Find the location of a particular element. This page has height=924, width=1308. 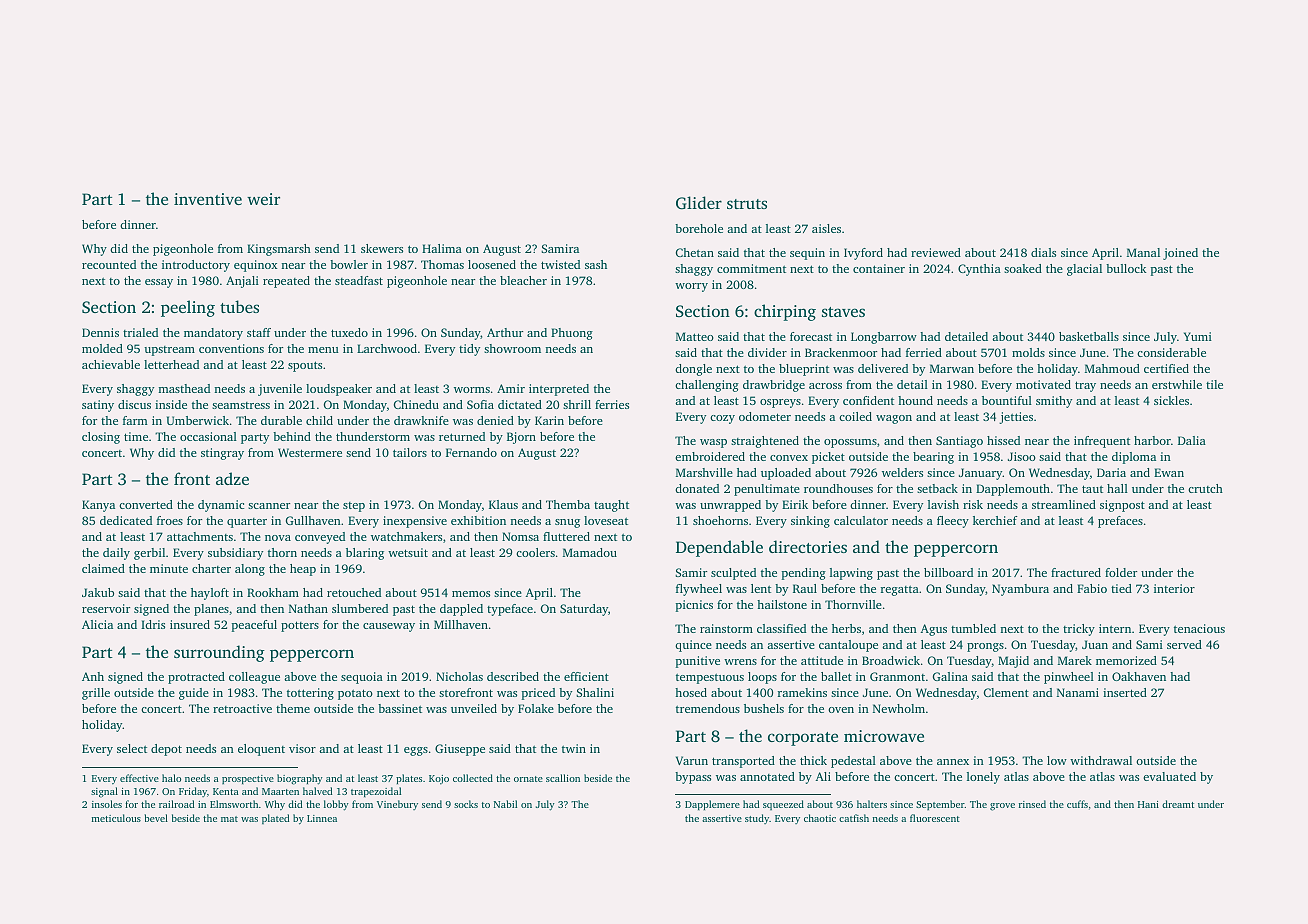

tied is located at coordinates (1121, 588).
